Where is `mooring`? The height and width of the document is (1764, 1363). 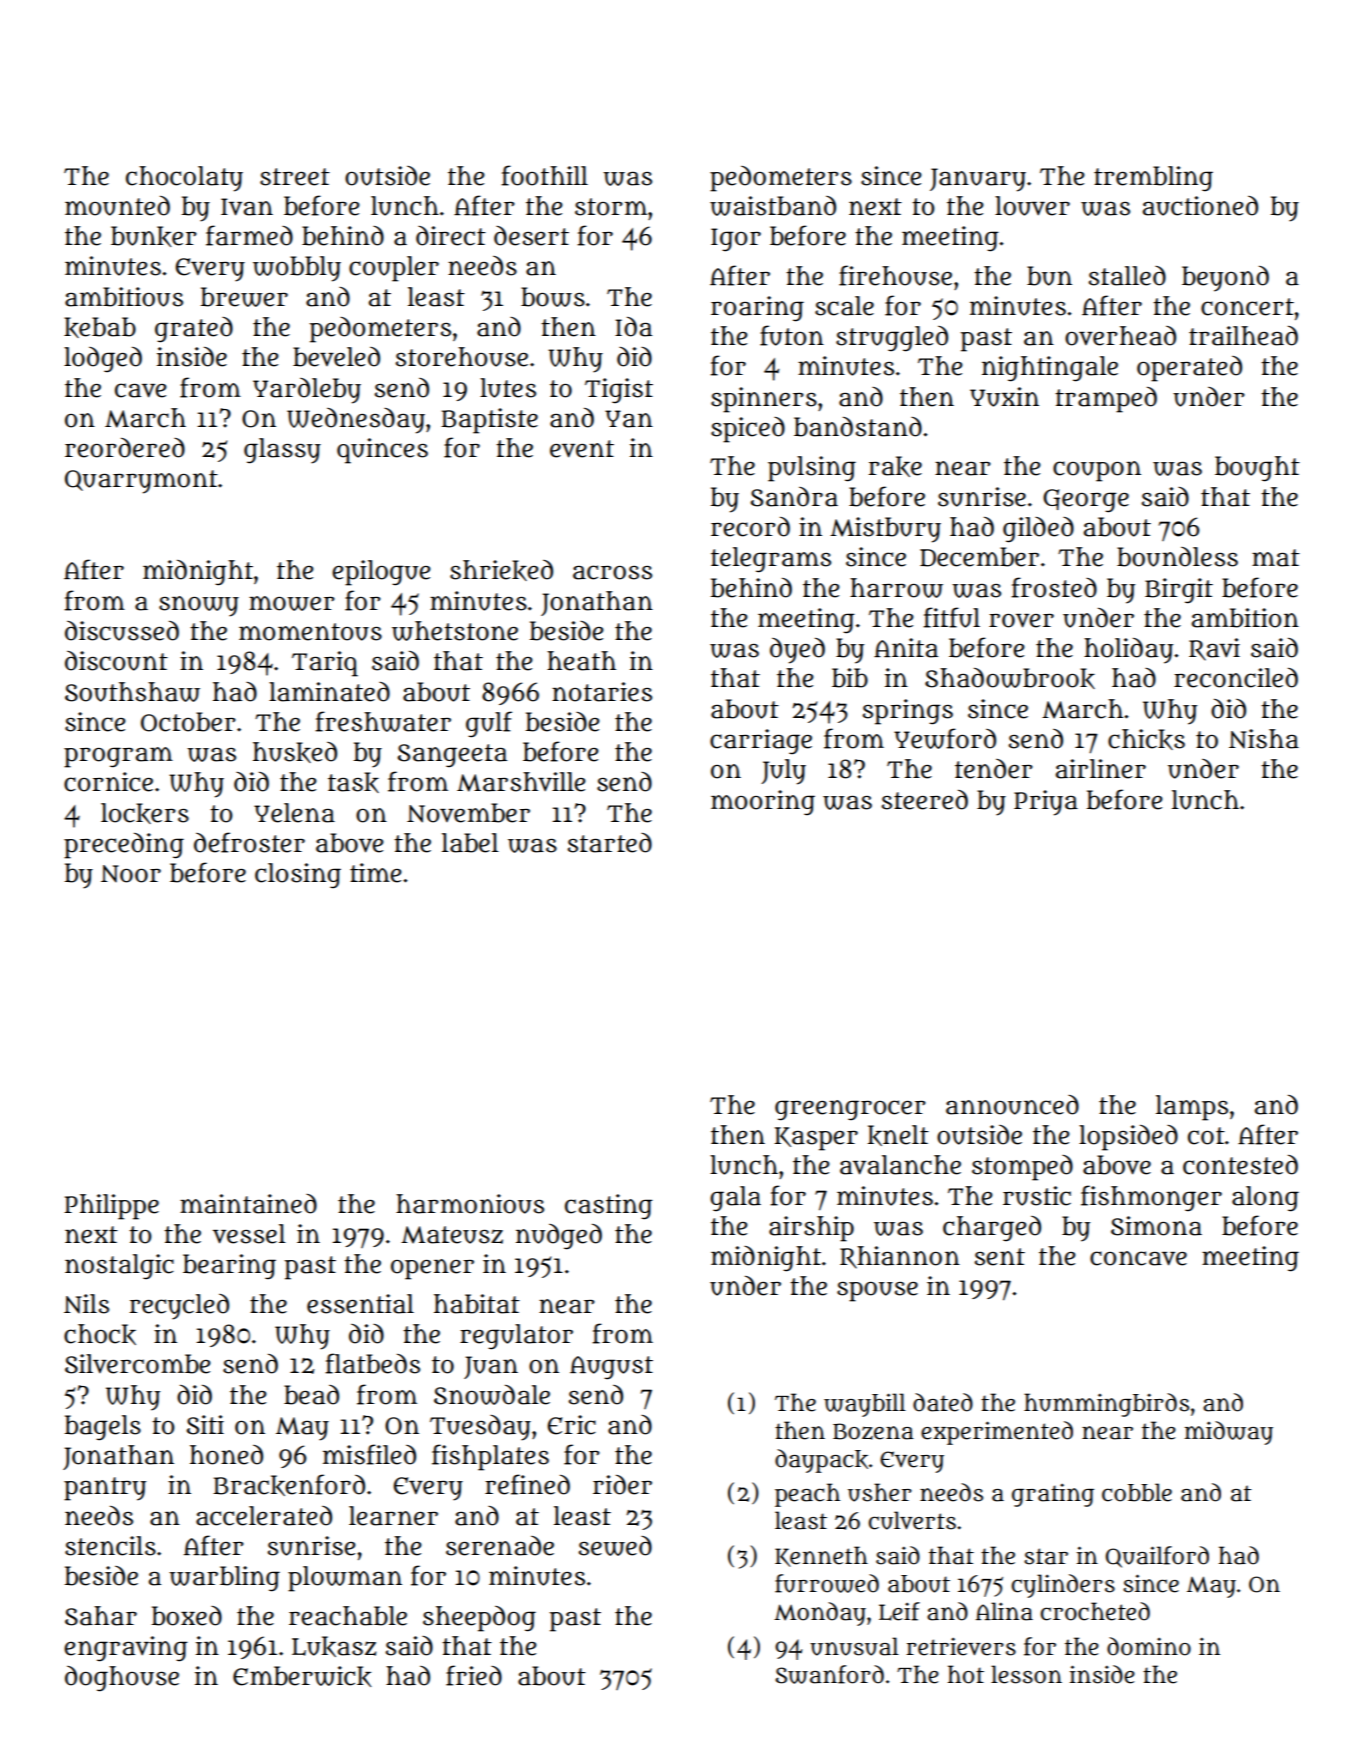
mooring is located at coordinates (763, 802).
